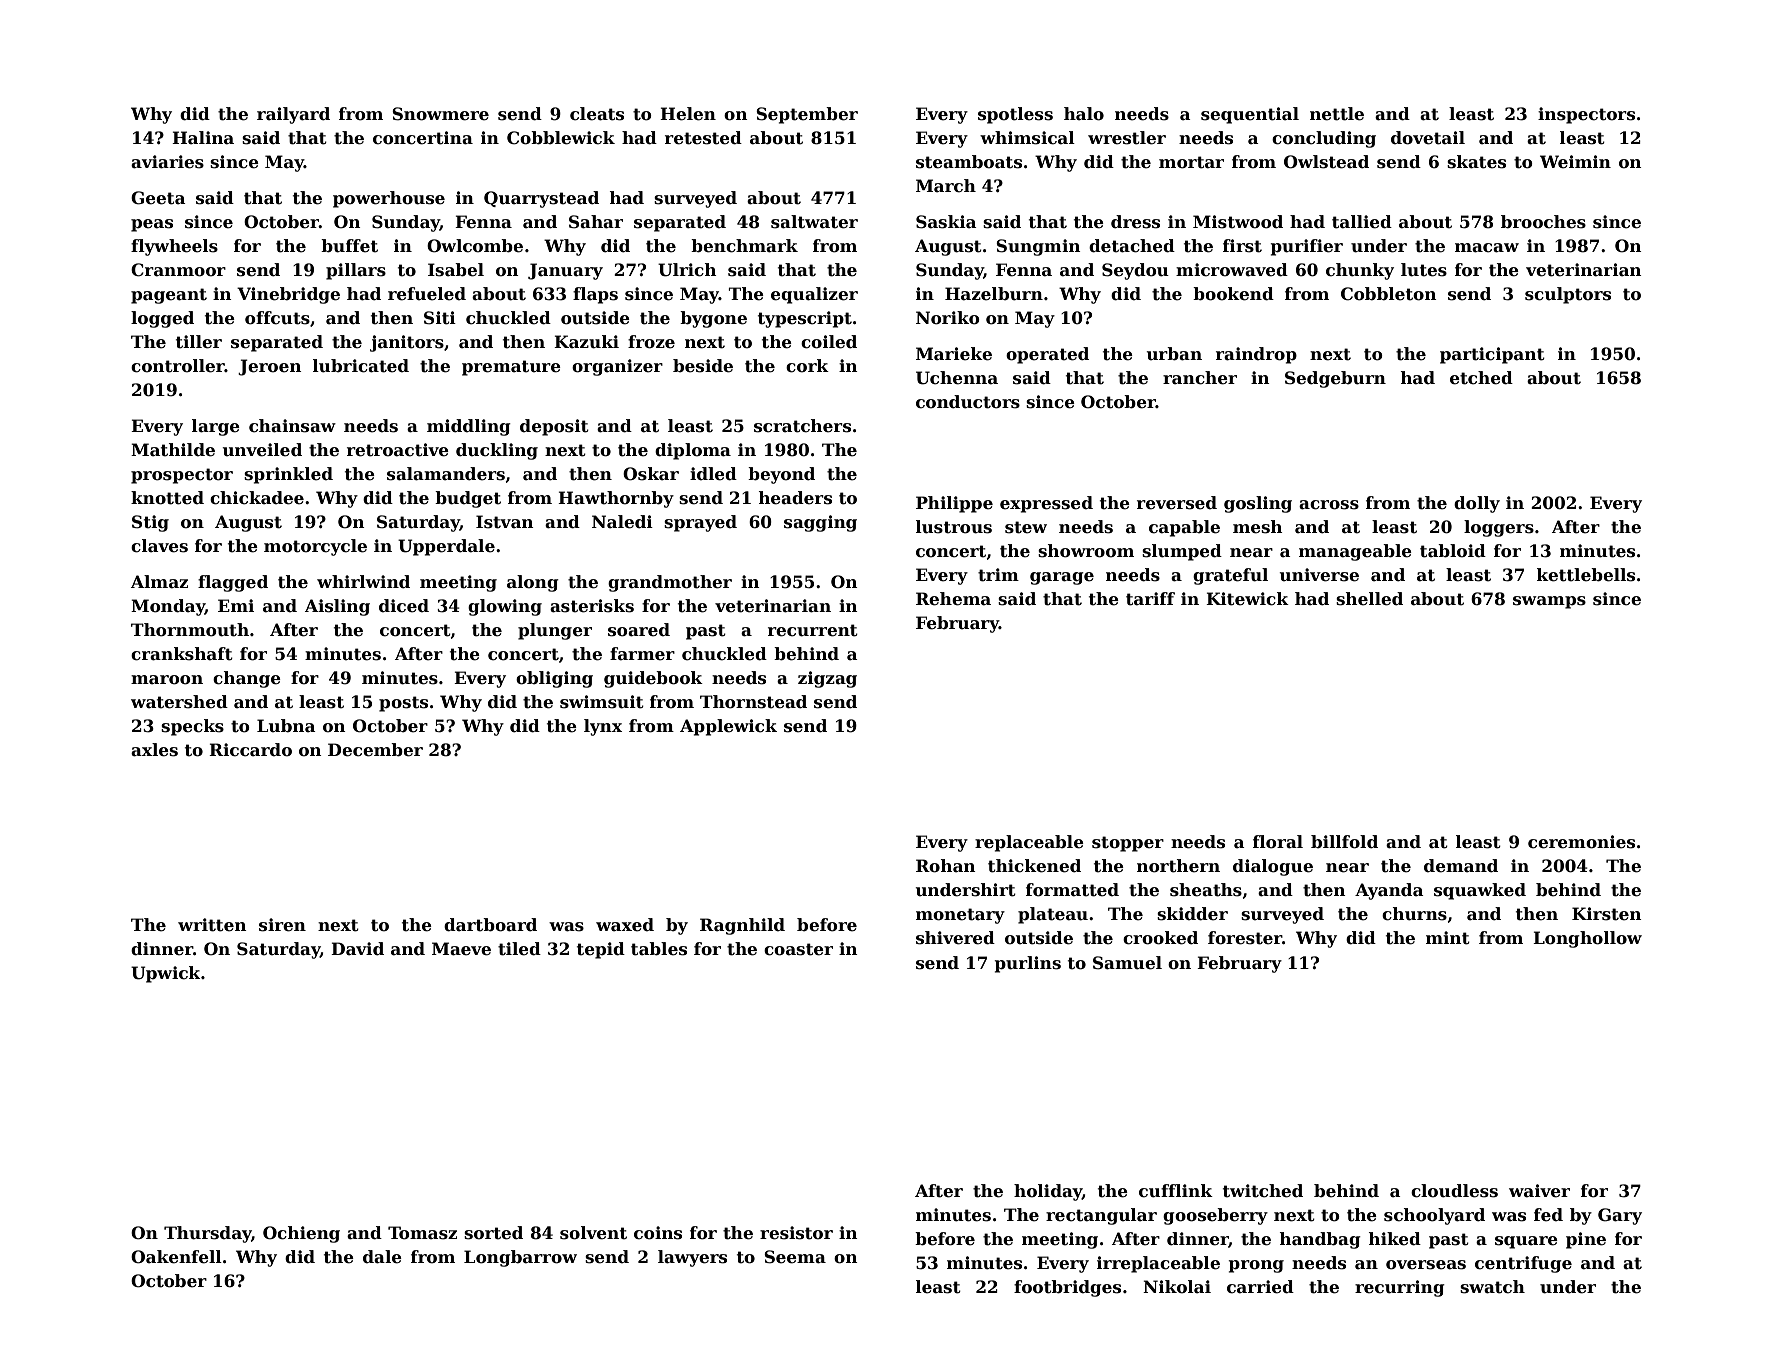 This screenshot has height=1370, width=1773. What do you see at coordinates (1476, 162) in the screenshot?
I see `skates` at bounding box center [1476, 162].
